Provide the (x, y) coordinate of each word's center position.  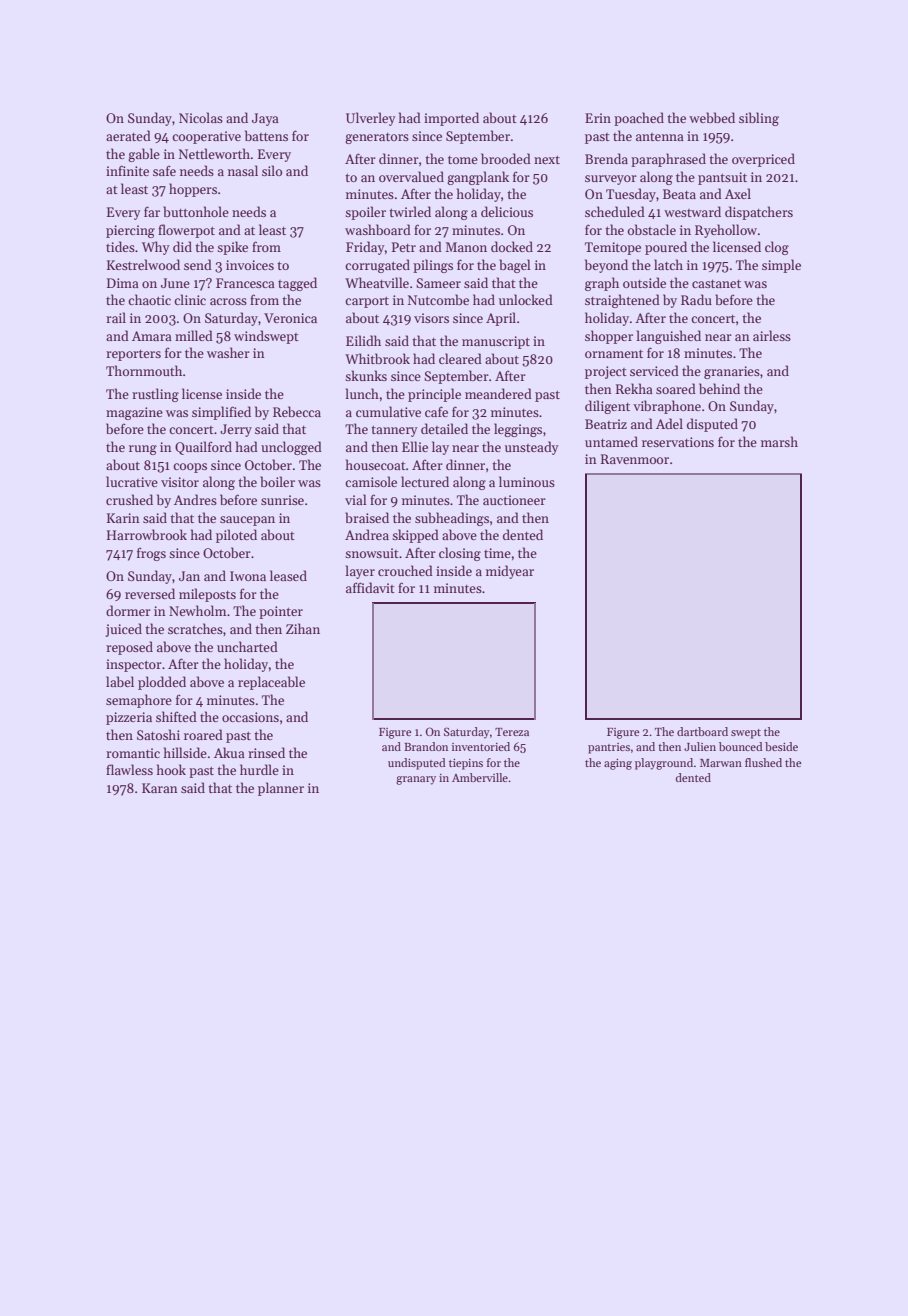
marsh (779, 441)
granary (416, 780)
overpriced (763, 160)
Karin (123, 518)
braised (367, 517)
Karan (160, 788)
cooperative (206, 137)
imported (451, 119)
